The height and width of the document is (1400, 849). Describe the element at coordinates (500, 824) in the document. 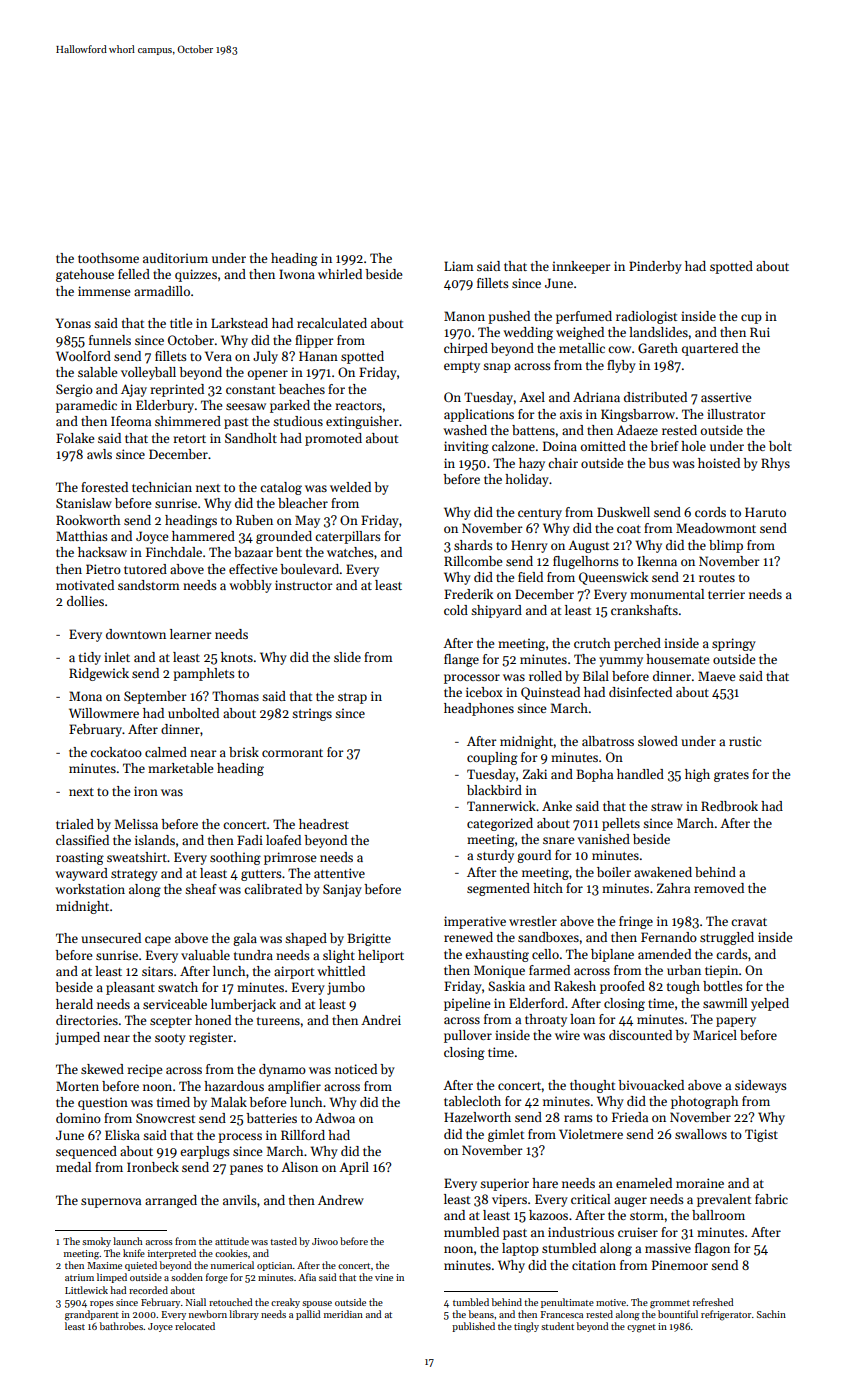

I see `categorized` at that location.
